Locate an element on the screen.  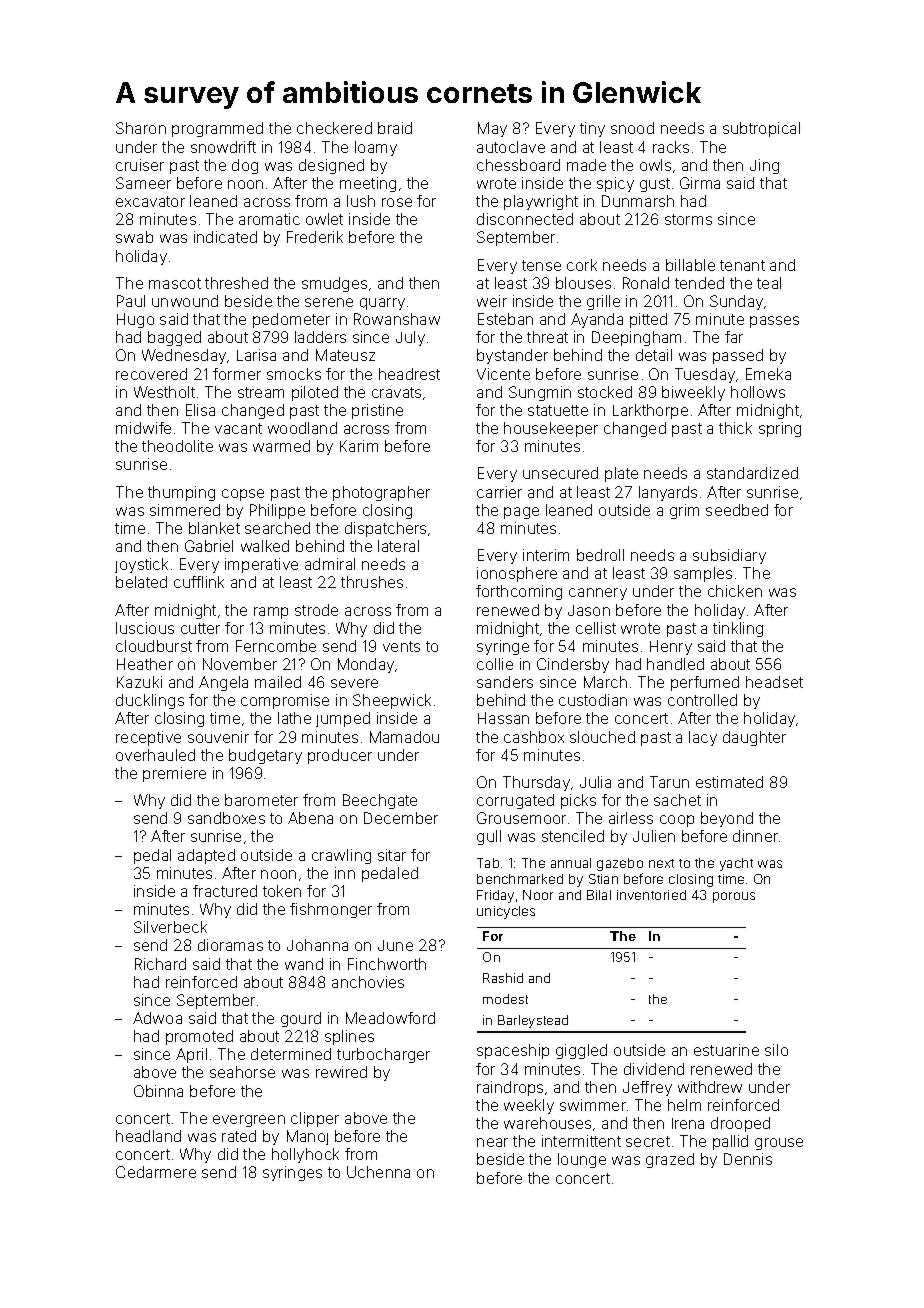
gourd is located at coordinates (301, 1019).
